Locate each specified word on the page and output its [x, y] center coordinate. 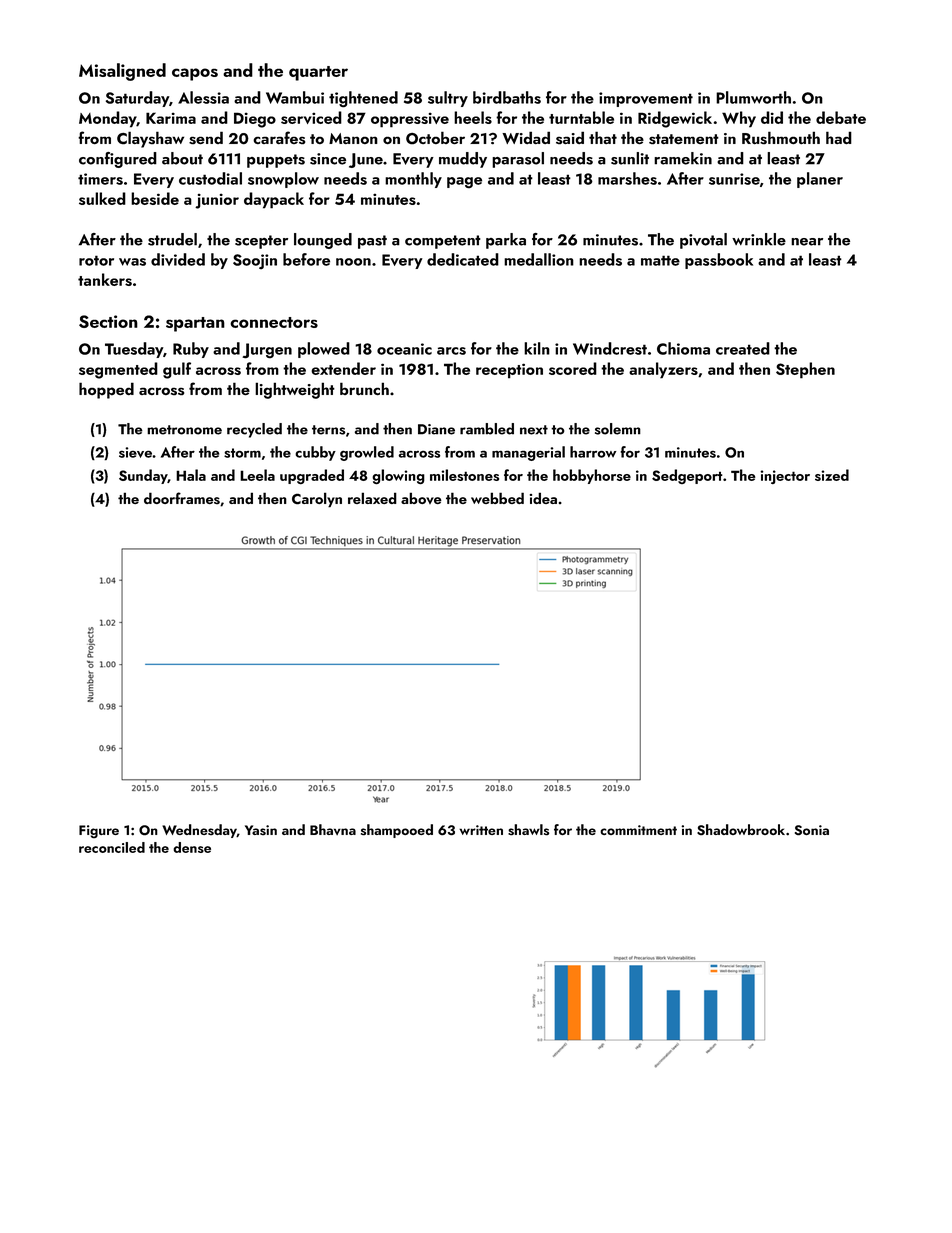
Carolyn [317, 500]
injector [785, 477]
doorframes [182, 498]
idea [543, 498]
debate [841, 117]
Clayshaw [150, 139]
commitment [638, 830]
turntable [581, 117]
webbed [497, 498]
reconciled [112, 847]
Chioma [683, 348]
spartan [195, 324]
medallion [539, 259]
